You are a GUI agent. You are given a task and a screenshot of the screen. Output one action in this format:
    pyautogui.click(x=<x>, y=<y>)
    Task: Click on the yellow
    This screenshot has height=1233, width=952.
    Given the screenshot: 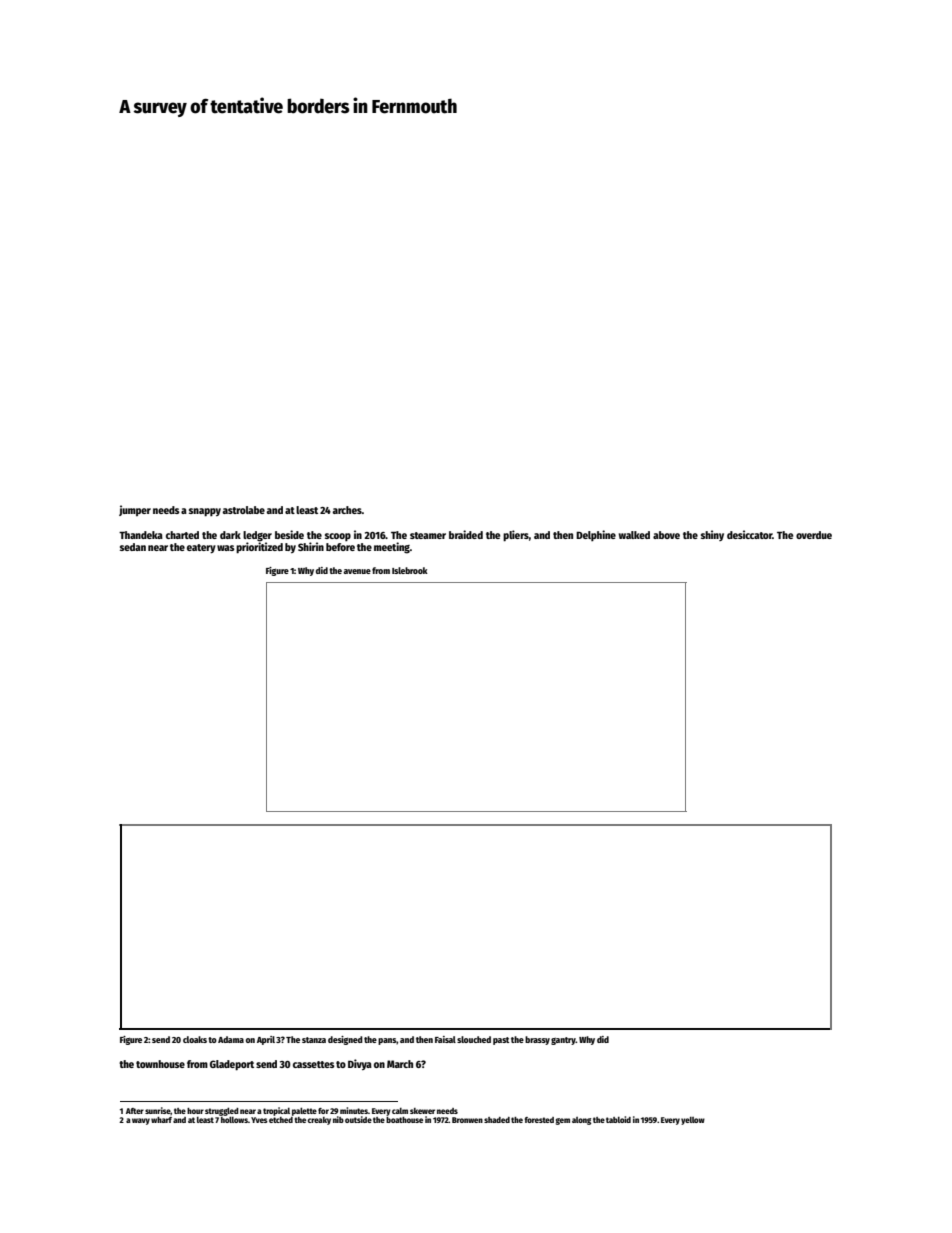 What is the action you would take?
    pyautogui.click(x=693, y=1121)
